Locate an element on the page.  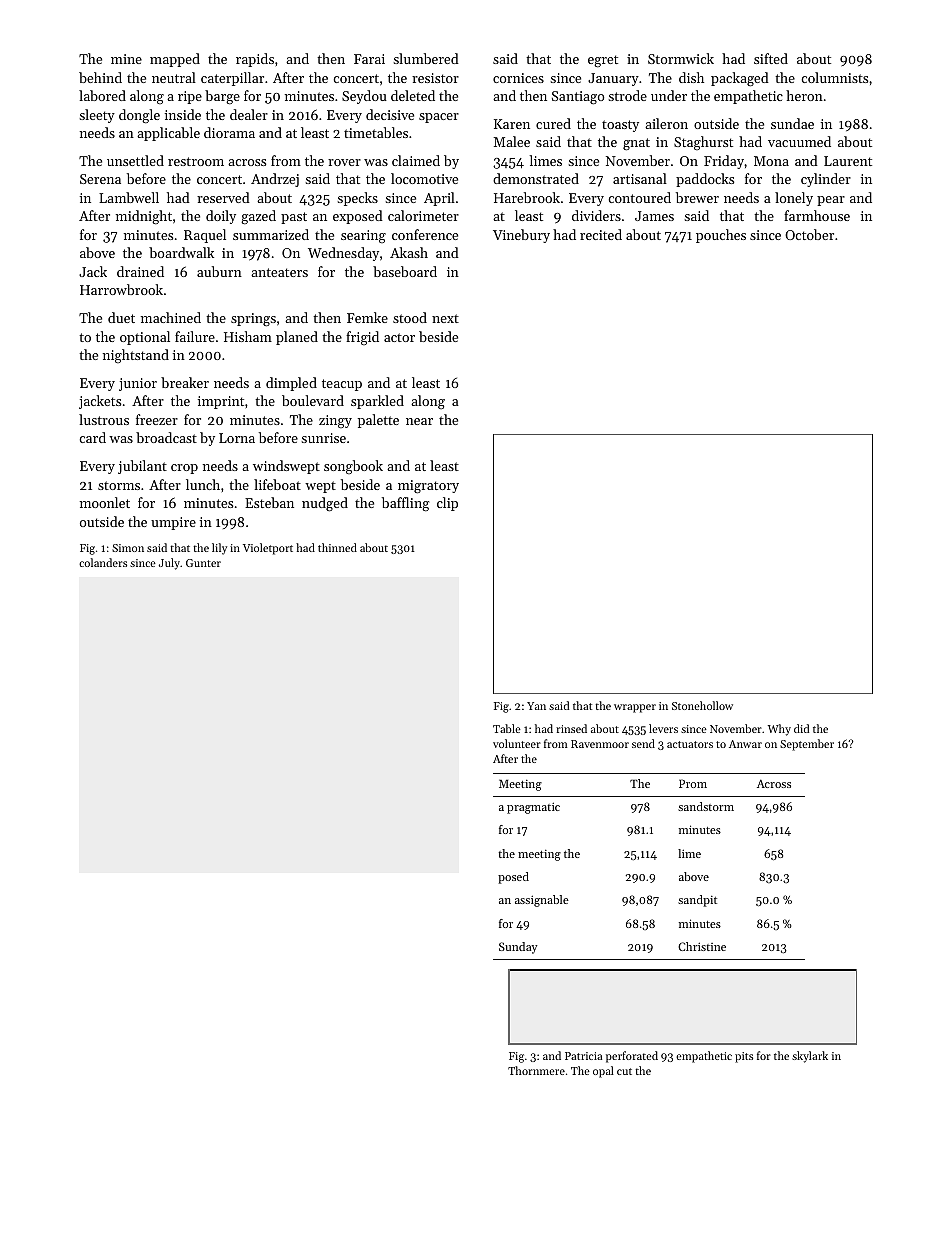
Stonehollow is located at coordinates (702, 705).
